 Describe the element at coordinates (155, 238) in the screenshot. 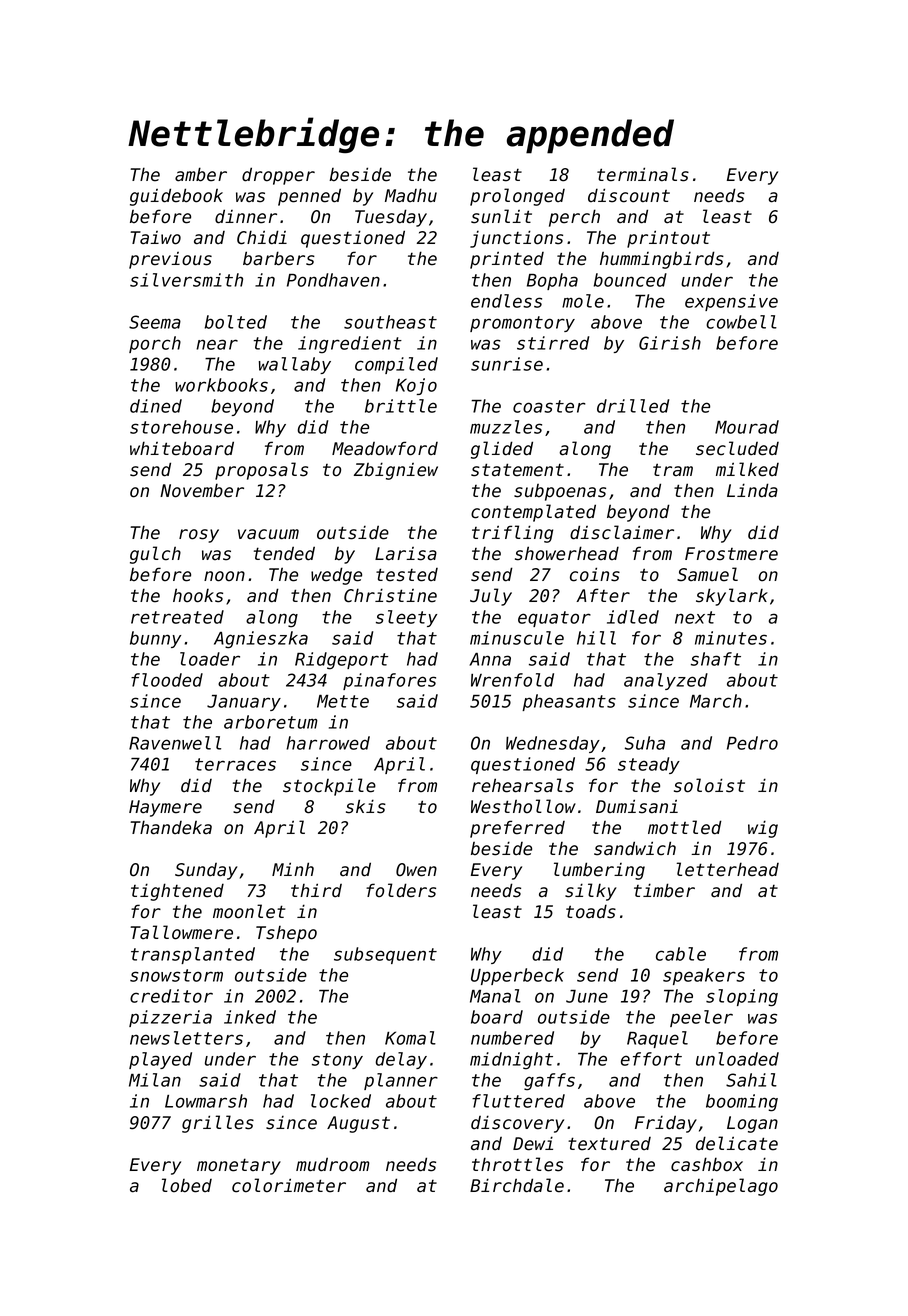

I see `Taiwo` at that location.
